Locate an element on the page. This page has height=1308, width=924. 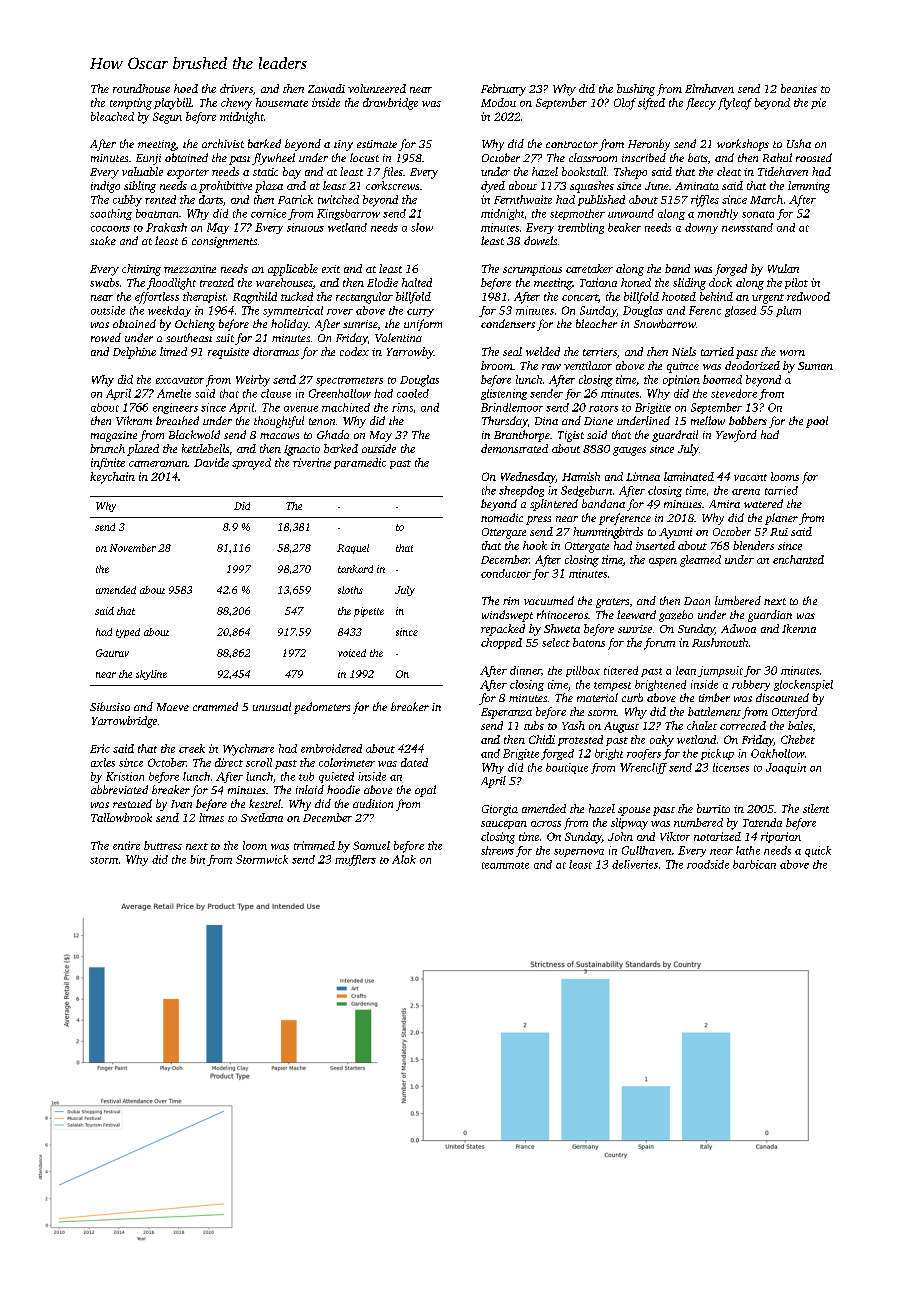
aspen is located at coordinates (663, 562).
